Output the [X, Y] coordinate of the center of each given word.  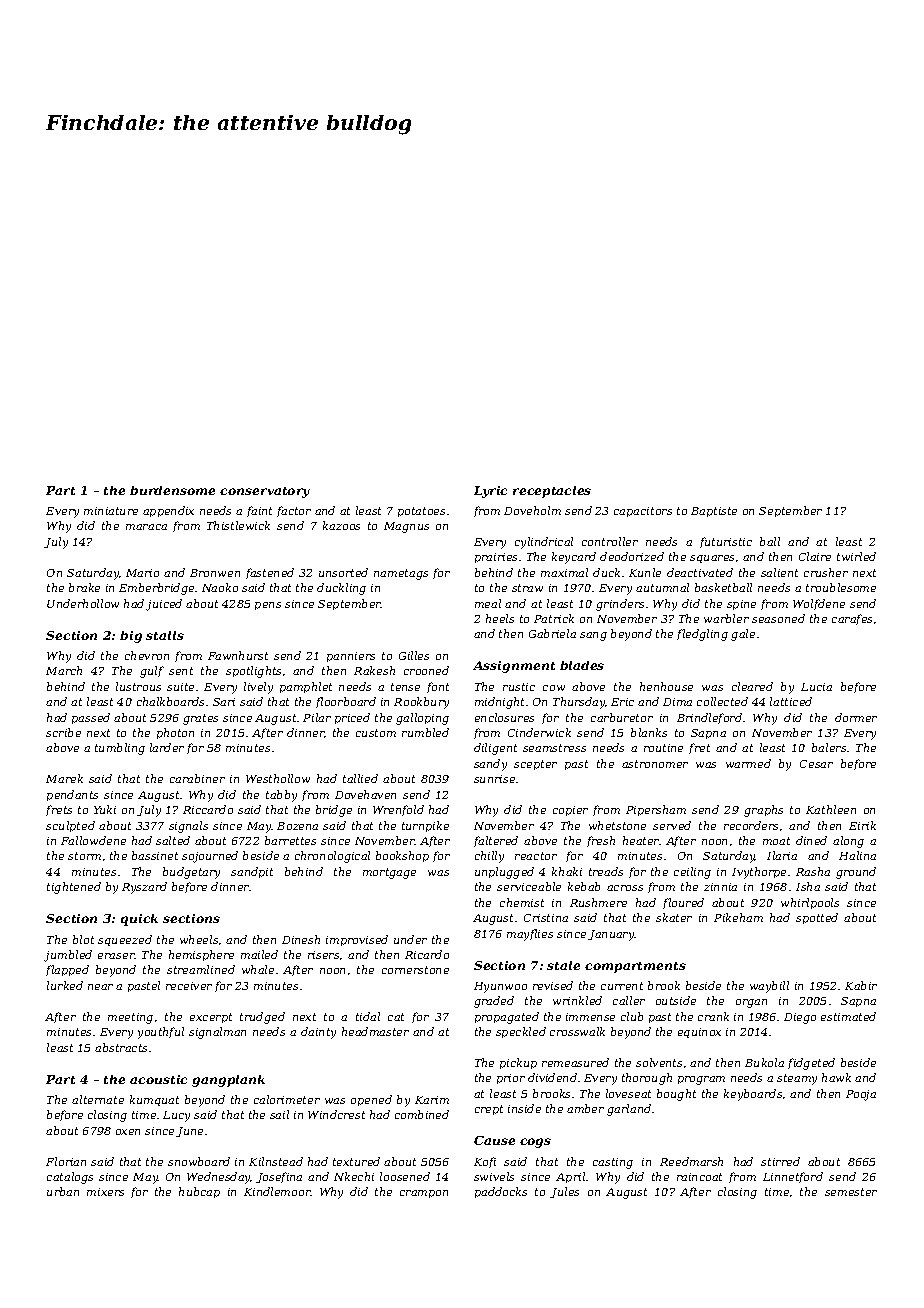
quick [139, 920]
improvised [357, 940]
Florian [66, 1161]
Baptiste [714, 512]
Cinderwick [539, 732]
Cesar [816, 764]
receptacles [552, 492]
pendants [72, 795]
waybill [769, 987]
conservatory [265, 492]
